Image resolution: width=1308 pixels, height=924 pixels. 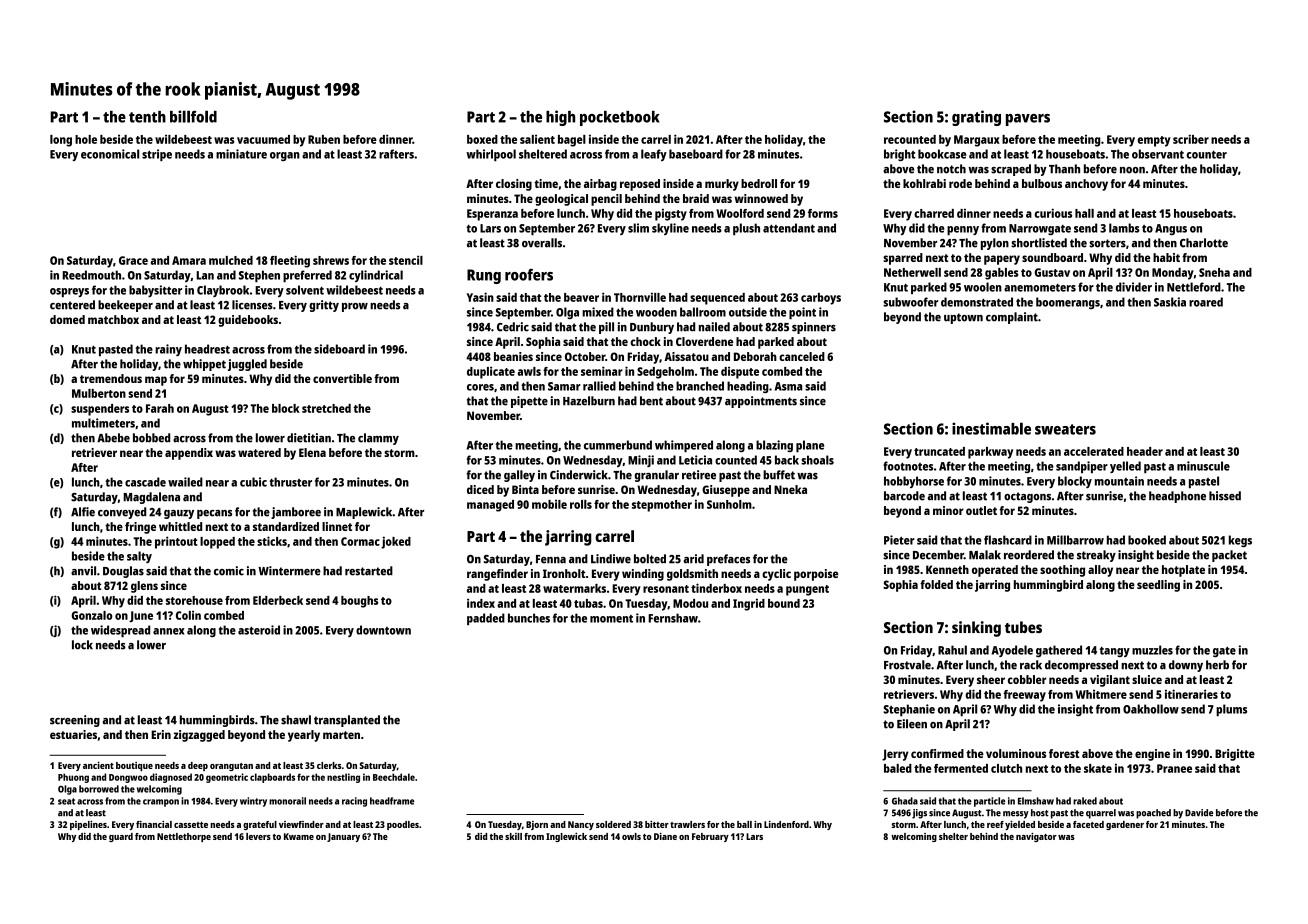 I want to click on guard, so click(x=121, y=837).
